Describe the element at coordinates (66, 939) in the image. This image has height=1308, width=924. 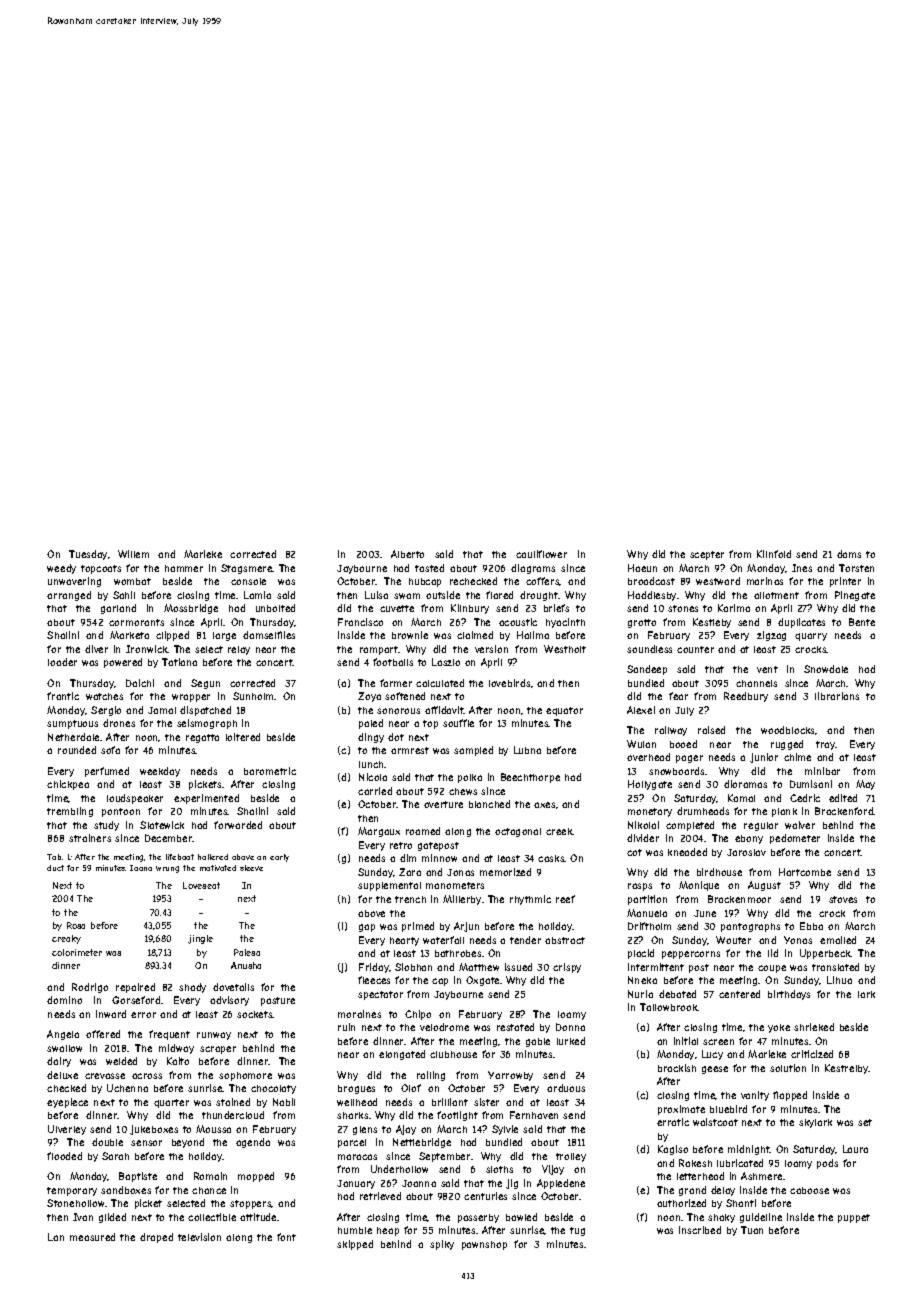
I see `creaky` at that location.
